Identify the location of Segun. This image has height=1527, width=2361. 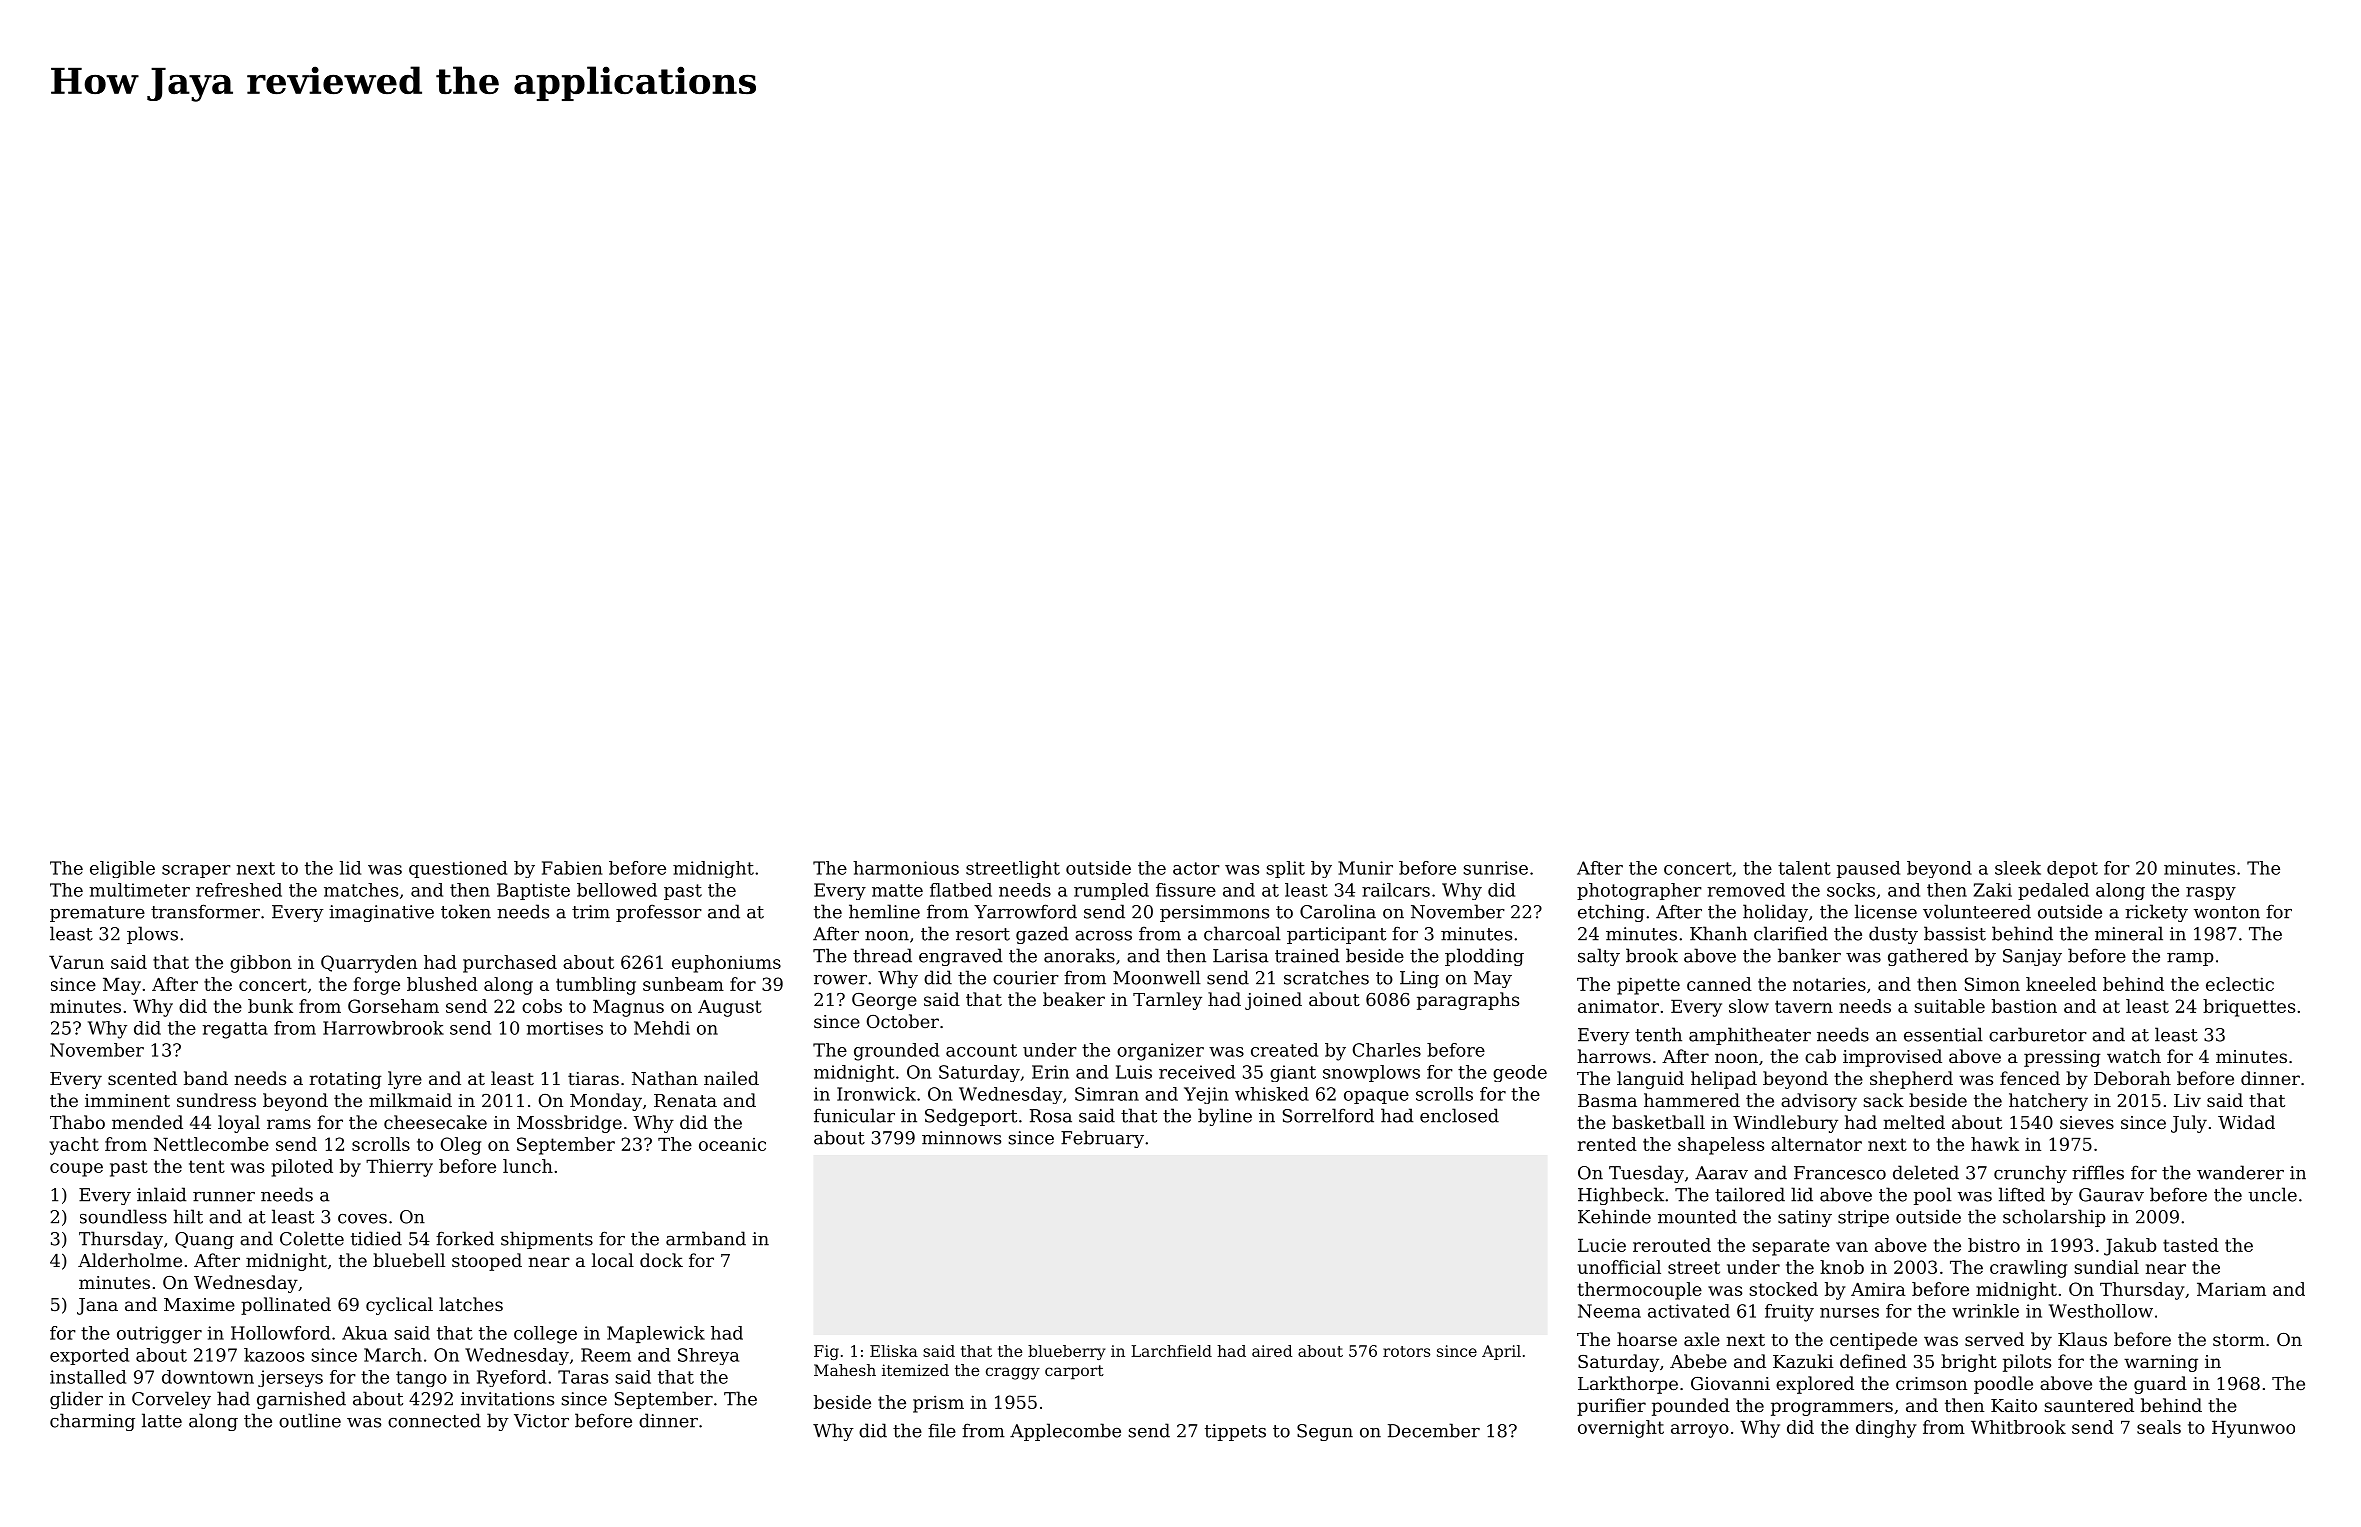
(1325, 1432).
